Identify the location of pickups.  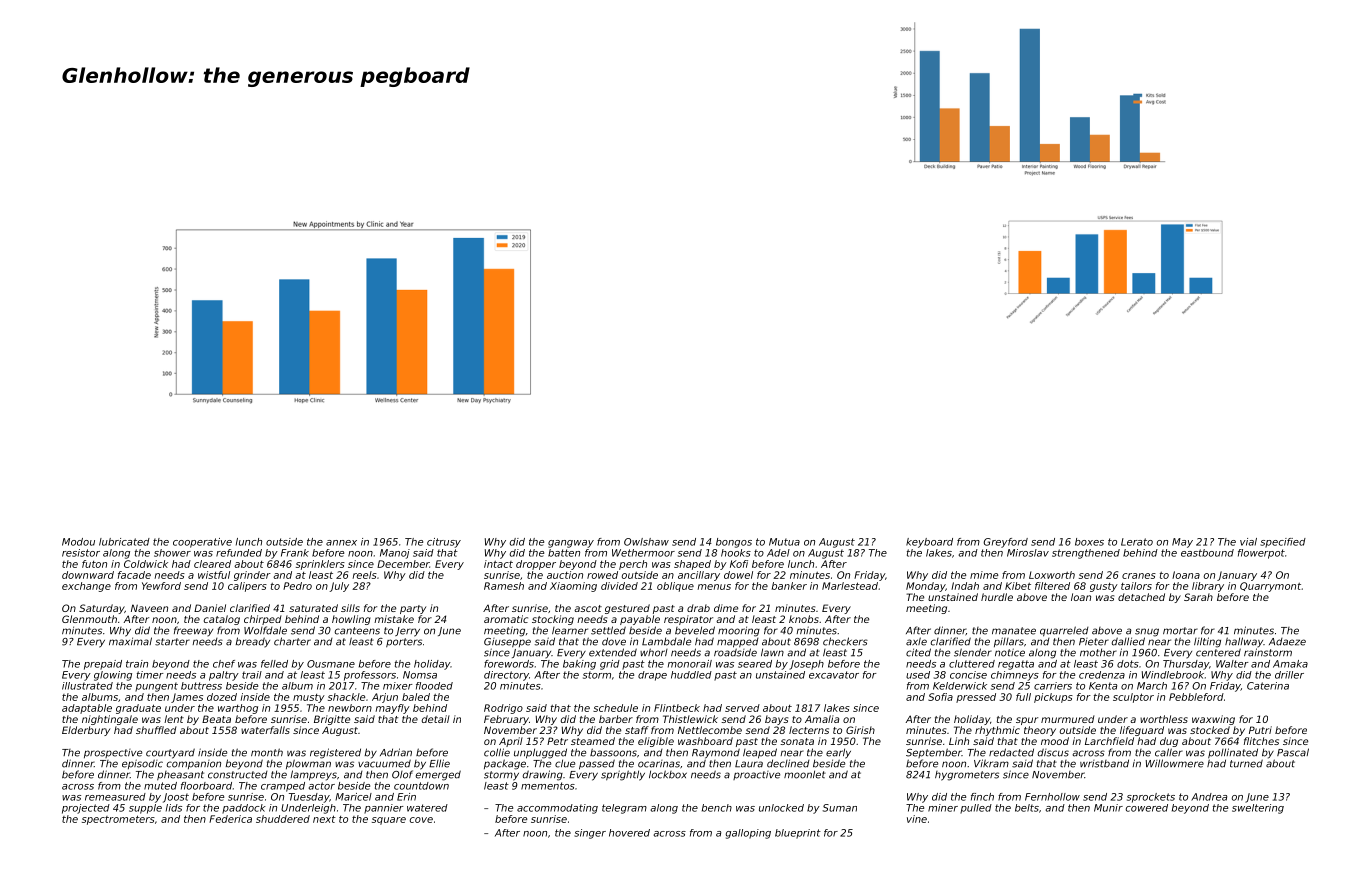
(1053, 698).
